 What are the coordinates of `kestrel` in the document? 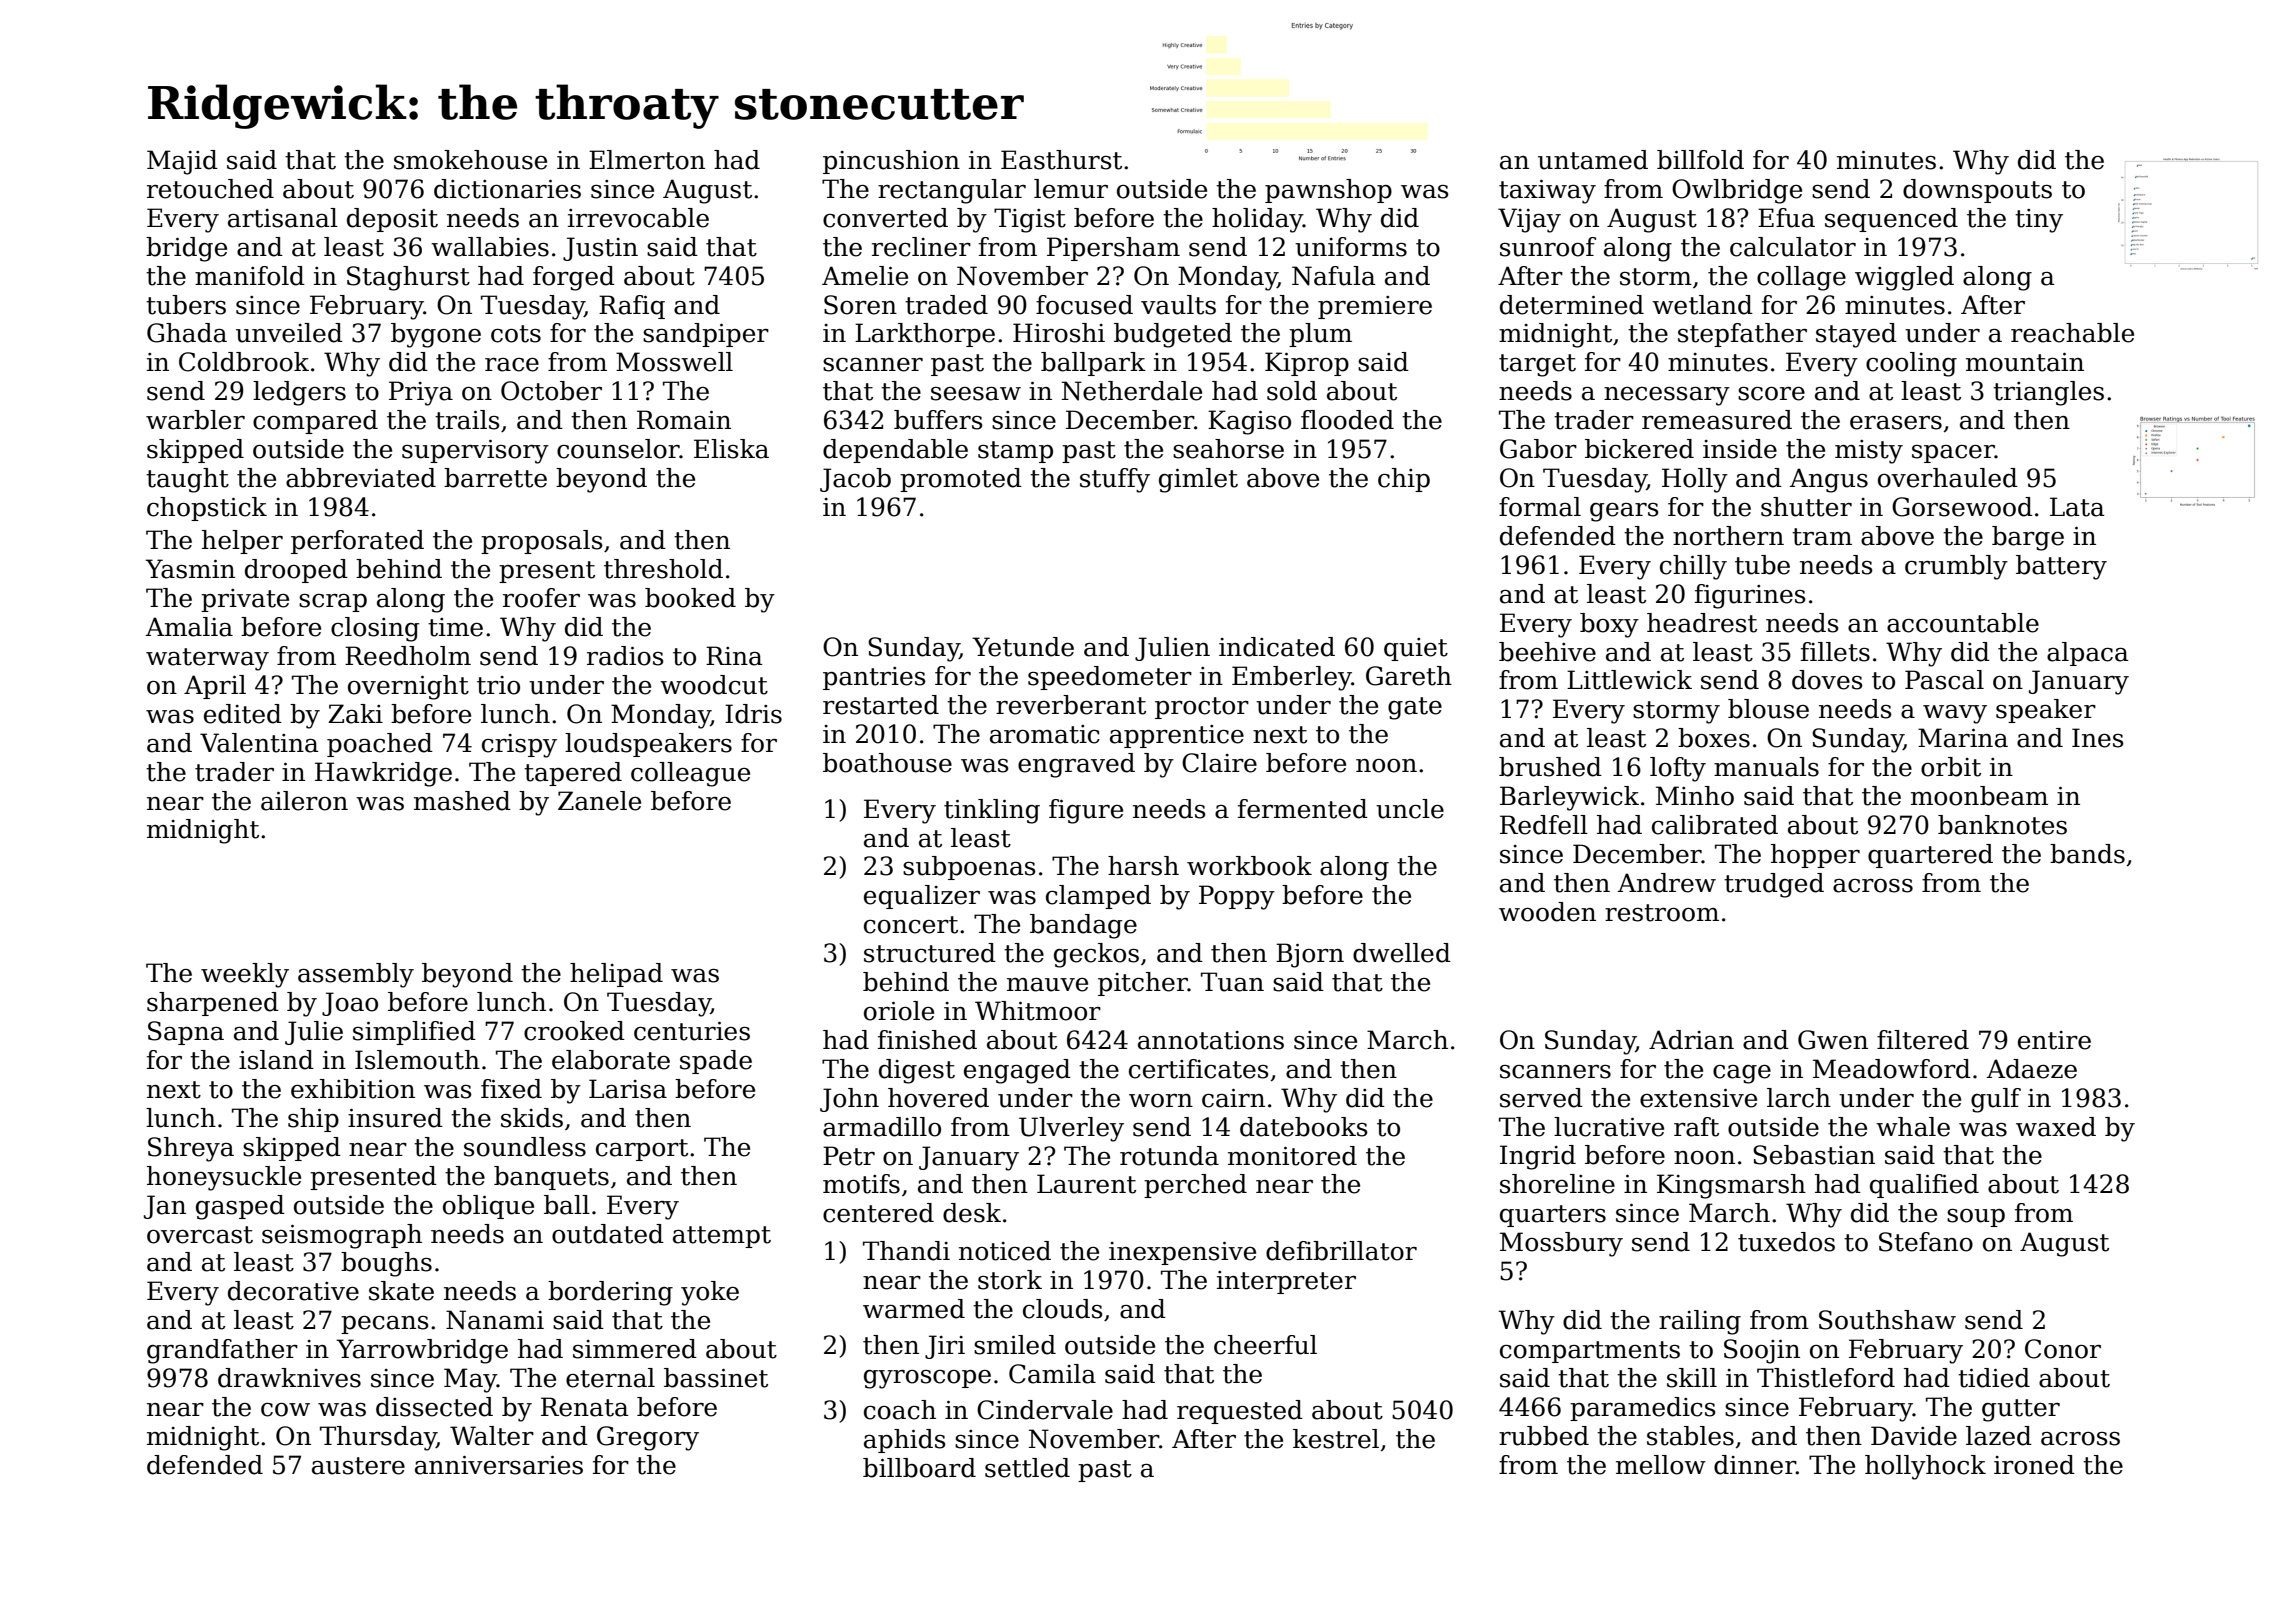 It's located at (1336, 1439).
